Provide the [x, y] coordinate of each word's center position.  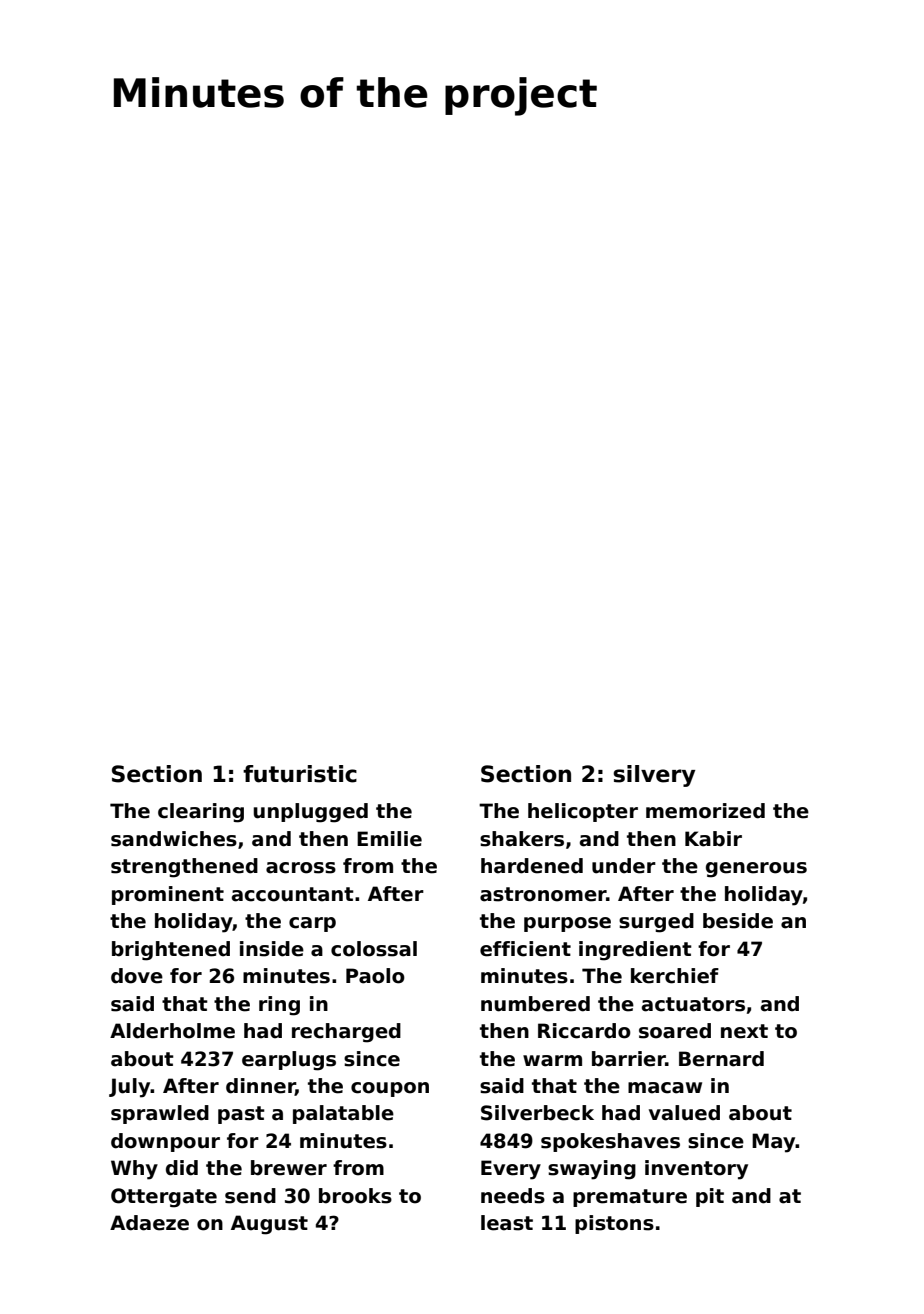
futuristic [300, 774]
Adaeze [149, 1223]
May [774, 1143]
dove [137, 976]
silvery [654, 776]
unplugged [310, 813]
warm [552, 1061]
